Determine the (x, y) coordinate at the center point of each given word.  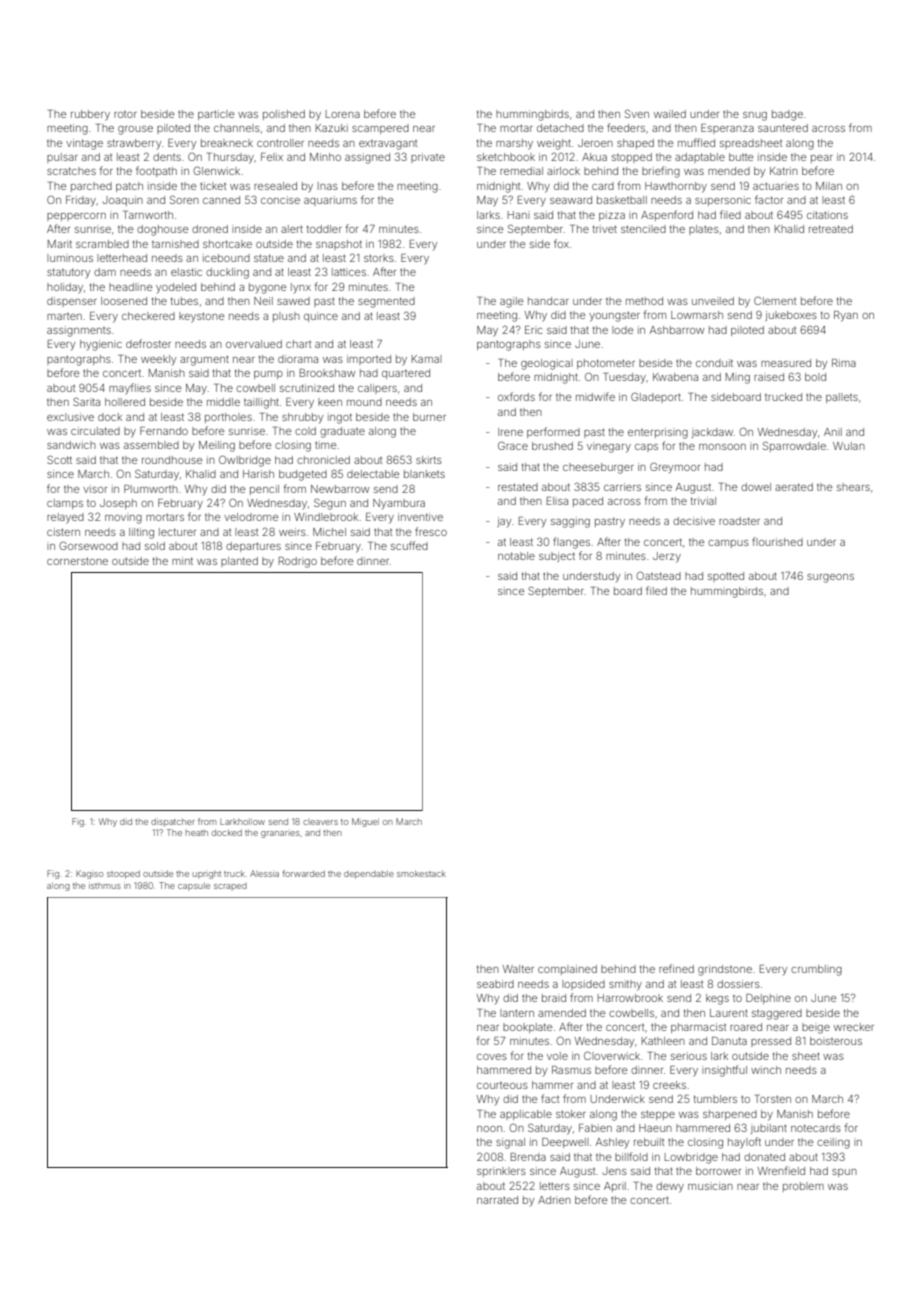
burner (429, 417)
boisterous (836, 1041)
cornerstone (77, 561)
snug (755, 116)
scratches (71, 171)
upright (207, 874)
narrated (497, 1200)
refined (676, 968)
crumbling (816, 970)
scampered (380, 129)
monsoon (722, 447)
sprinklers (501, 1172)
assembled (151, 445)
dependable (369, 874)
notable (516, 556)
